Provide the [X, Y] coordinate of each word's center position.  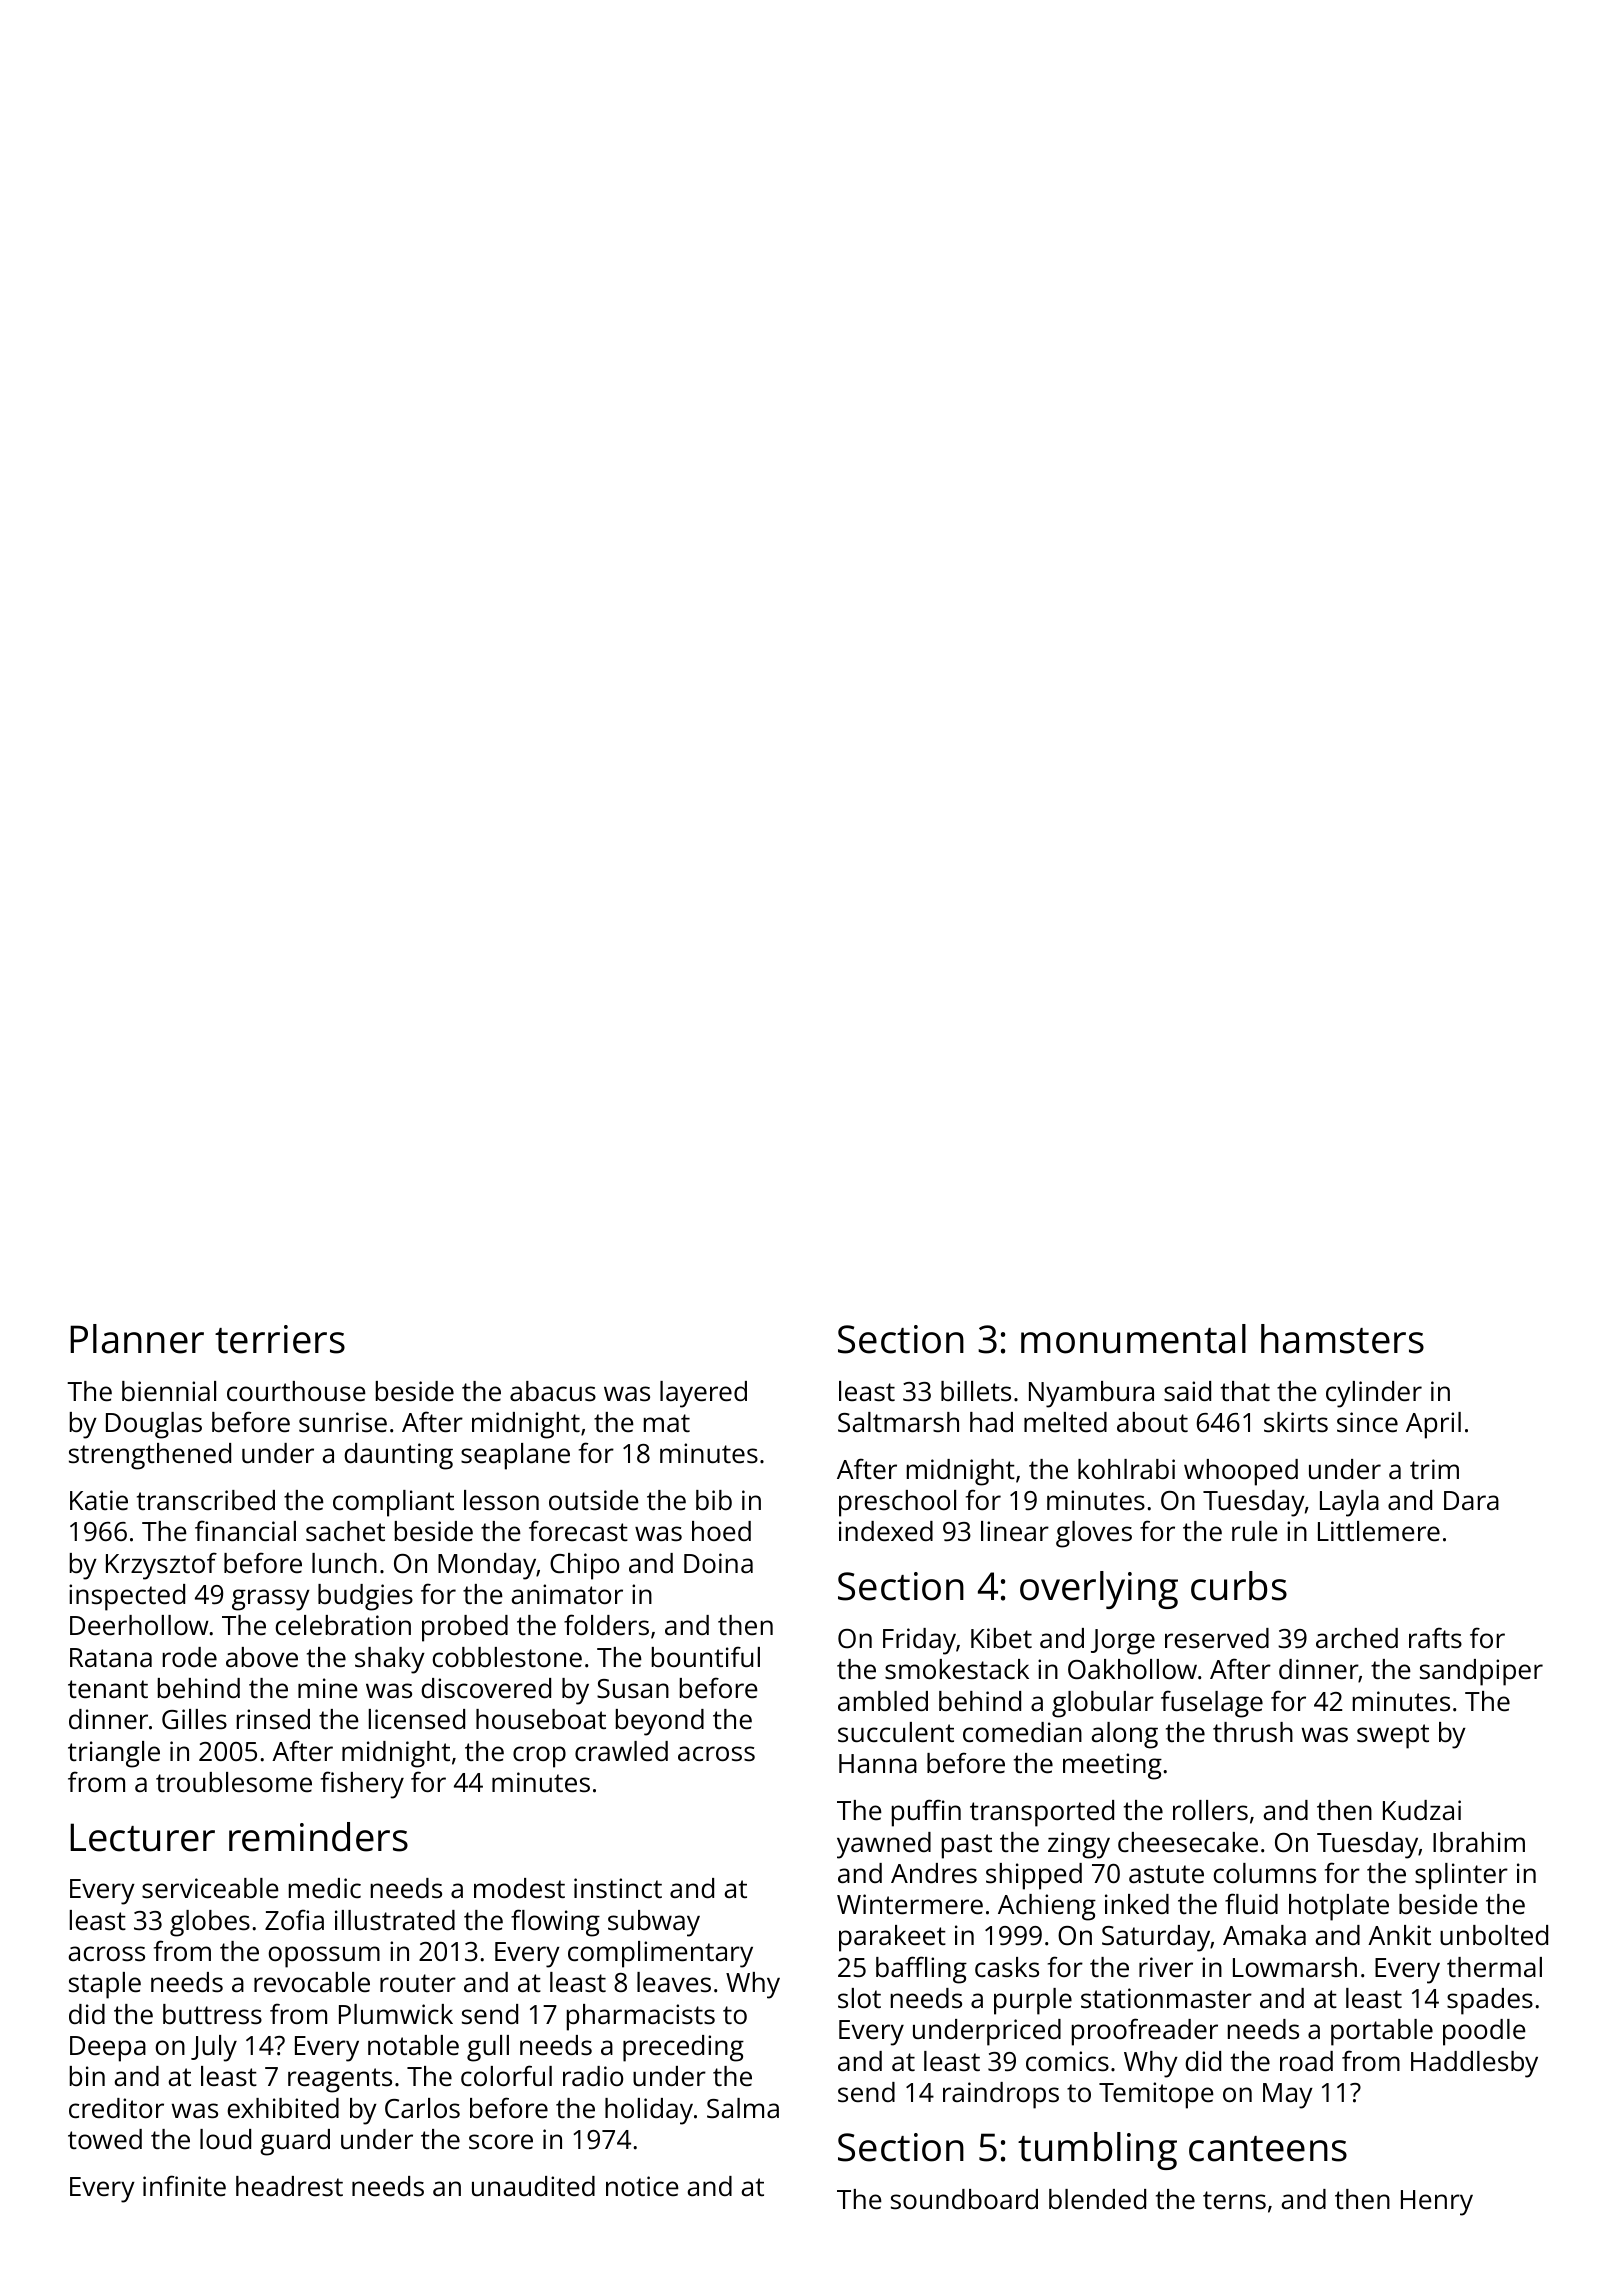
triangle [114, 1754]
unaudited [533, 2186]
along [1125, 1735]
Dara [1471, 1500]
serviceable [210, 1888]
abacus [553, 1391]
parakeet [892, 1938]
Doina [718, 1563]
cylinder [1374, 1394]
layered [703, 1394]
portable [1382, 2032]
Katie [99, 1500]
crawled [621, 1751]
